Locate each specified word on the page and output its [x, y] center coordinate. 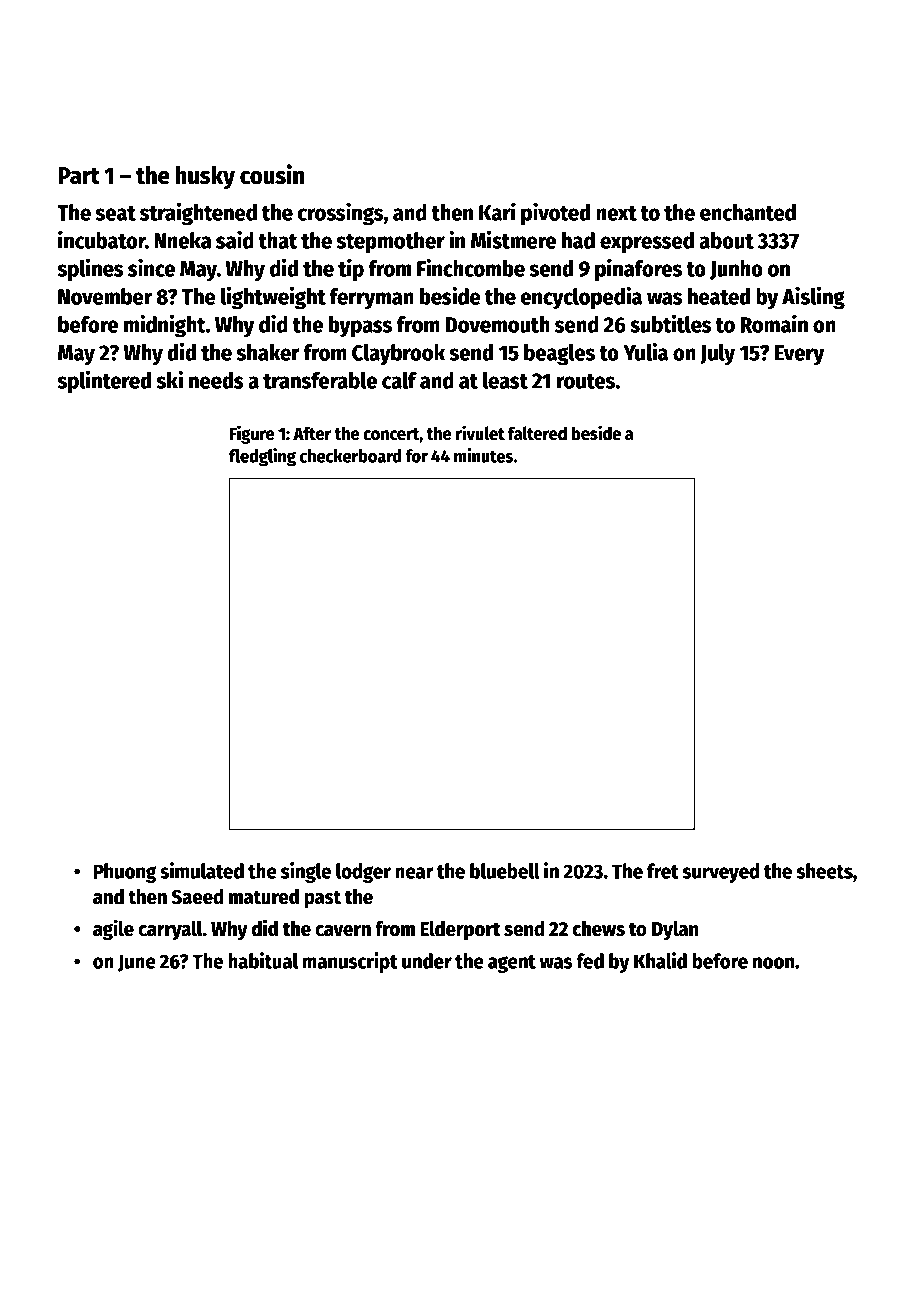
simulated [202, 870]
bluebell [505, 871]
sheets [825, 871]
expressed [647, 242]
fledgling [262, 457]
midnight [165, 326]
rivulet [480, 433]
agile [113, 930]
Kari [497, 211]
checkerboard [350, 456]
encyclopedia [581, 298]
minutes [483, 455]
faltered [537, 433]
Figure [252, 434]
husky [205, 178]
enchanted [748, 212]
